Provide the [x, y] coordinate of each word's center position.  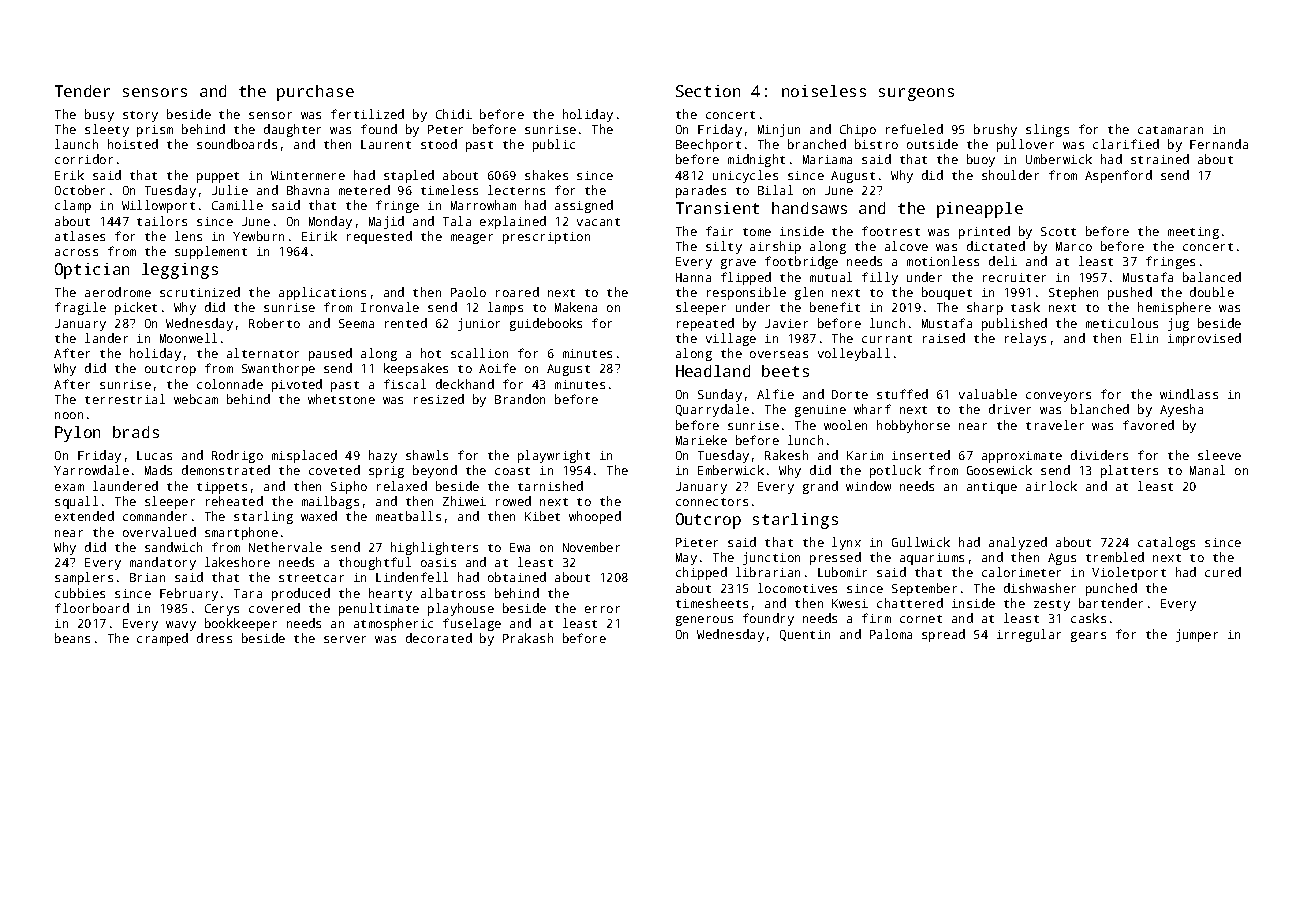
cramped [162, 639]
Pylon [77, 434]
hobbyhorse [913, 426]
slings [1047, 130]
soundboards [237, 144]
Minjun [779, 130]
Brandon [520, 399]
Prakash [528, 638]
